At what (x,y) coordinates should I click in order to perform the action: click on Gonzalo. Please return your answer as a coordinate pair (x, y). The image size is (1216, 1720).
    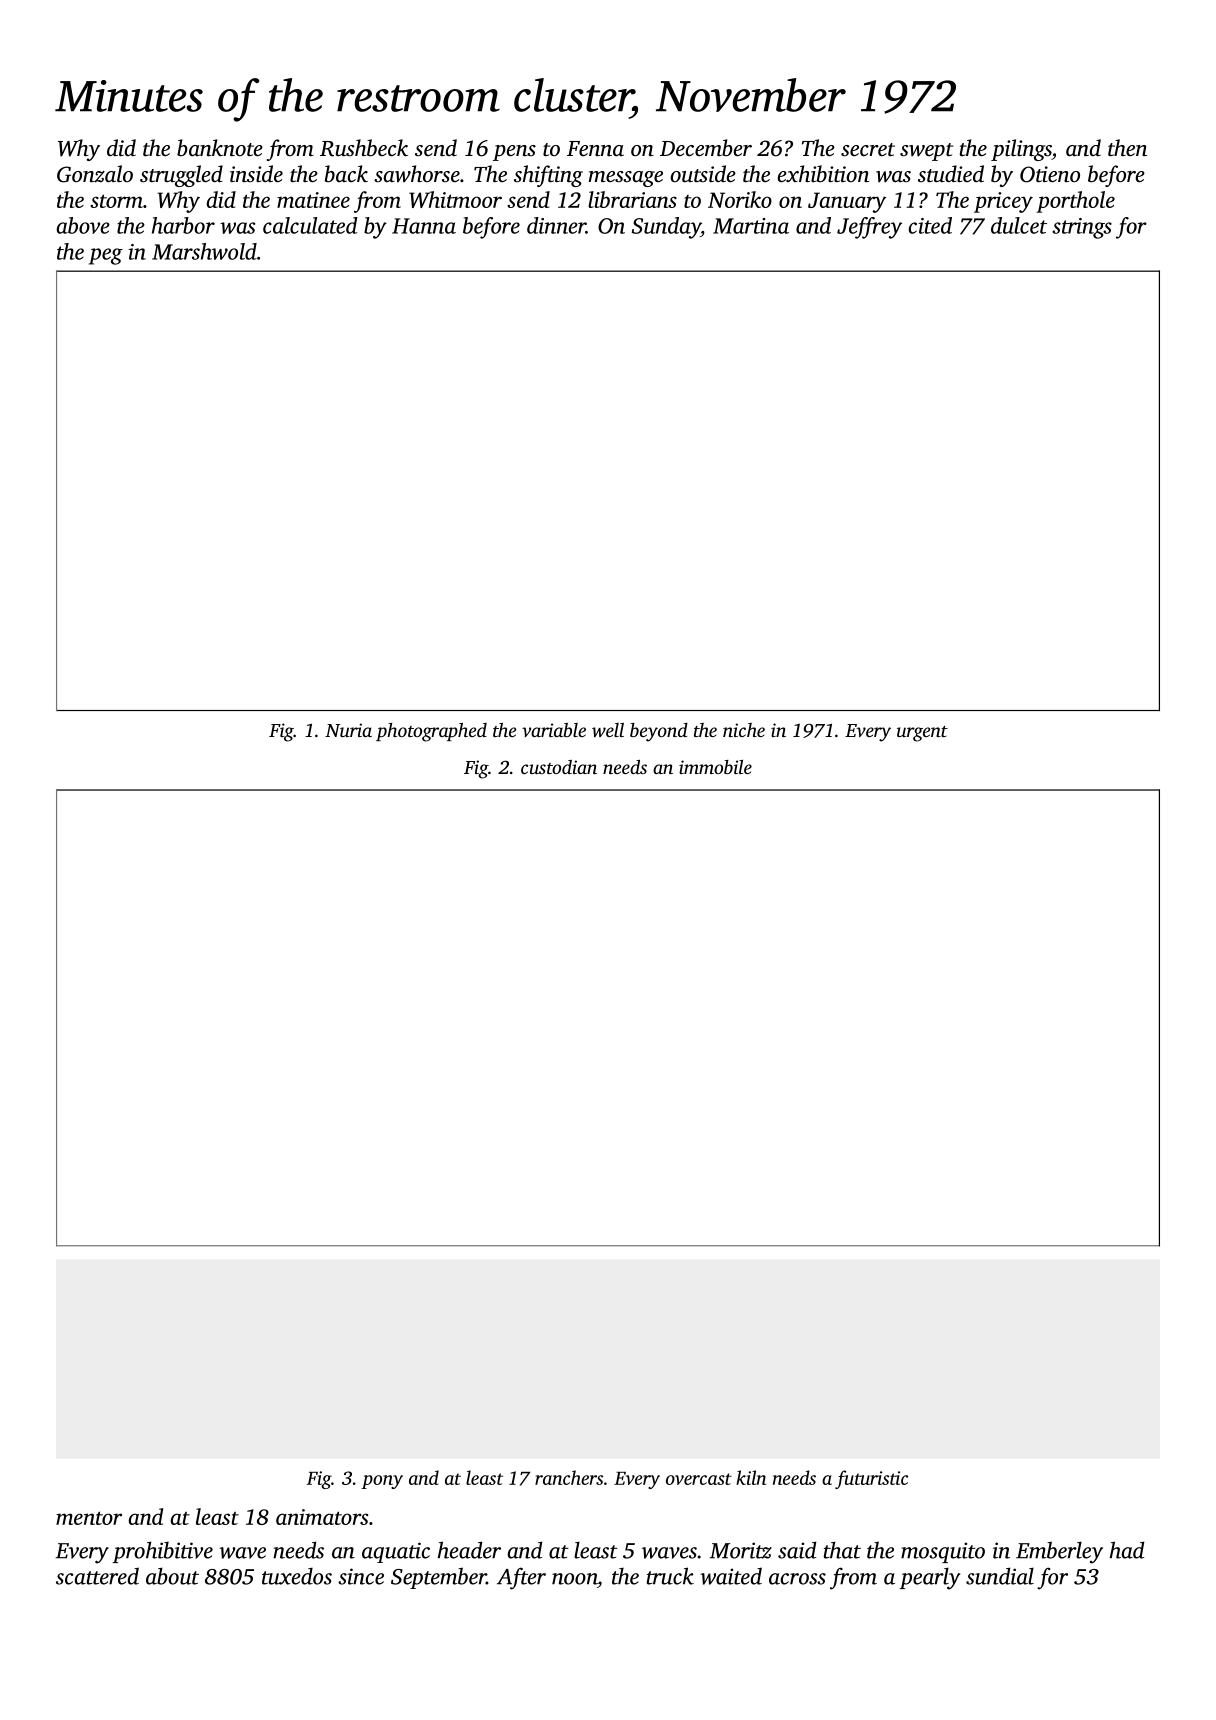
    Looking at the image, I should click on (95, 174).
